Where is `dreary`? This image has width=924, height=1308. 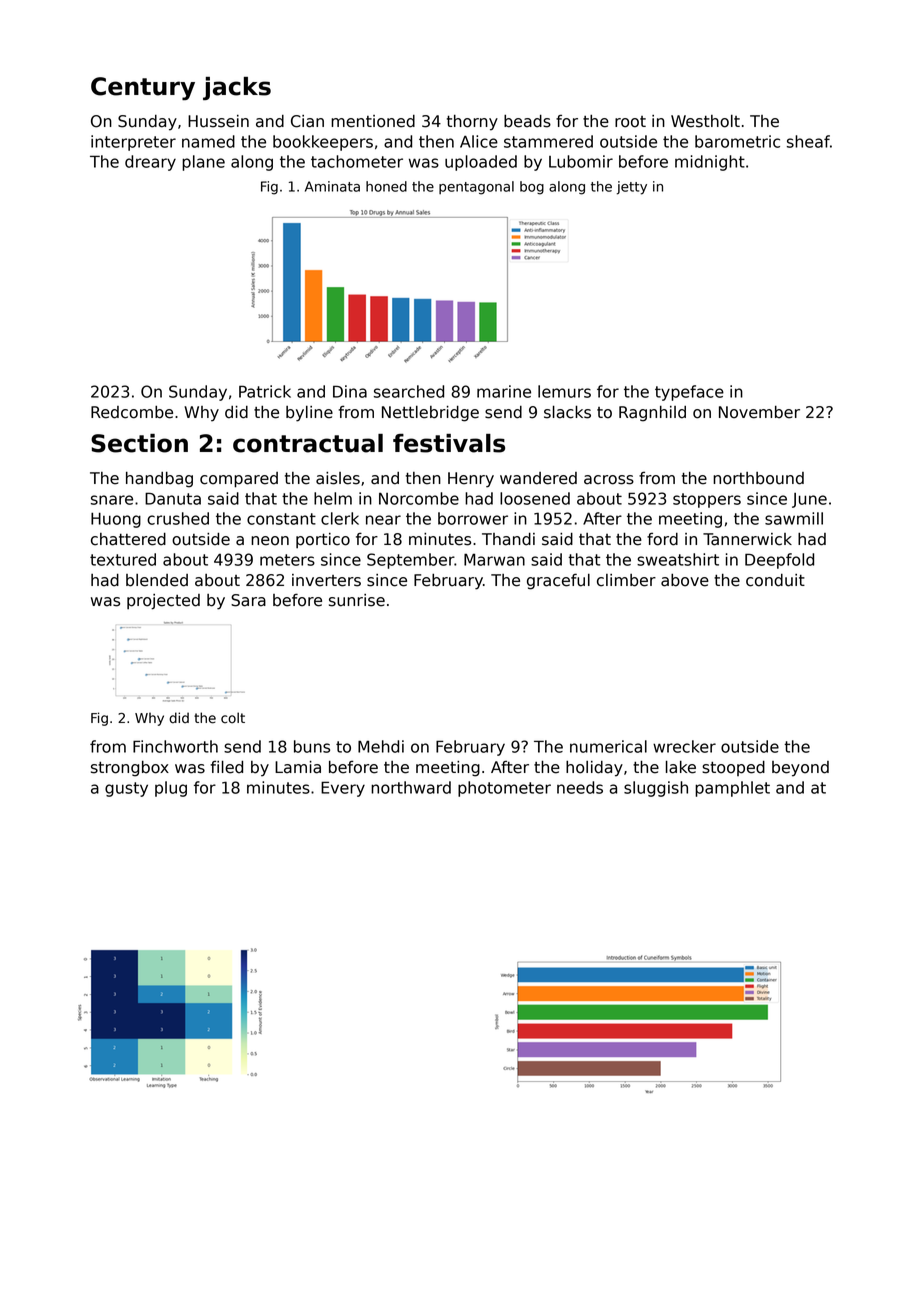
dreary is located at coordinates (150, 163).
